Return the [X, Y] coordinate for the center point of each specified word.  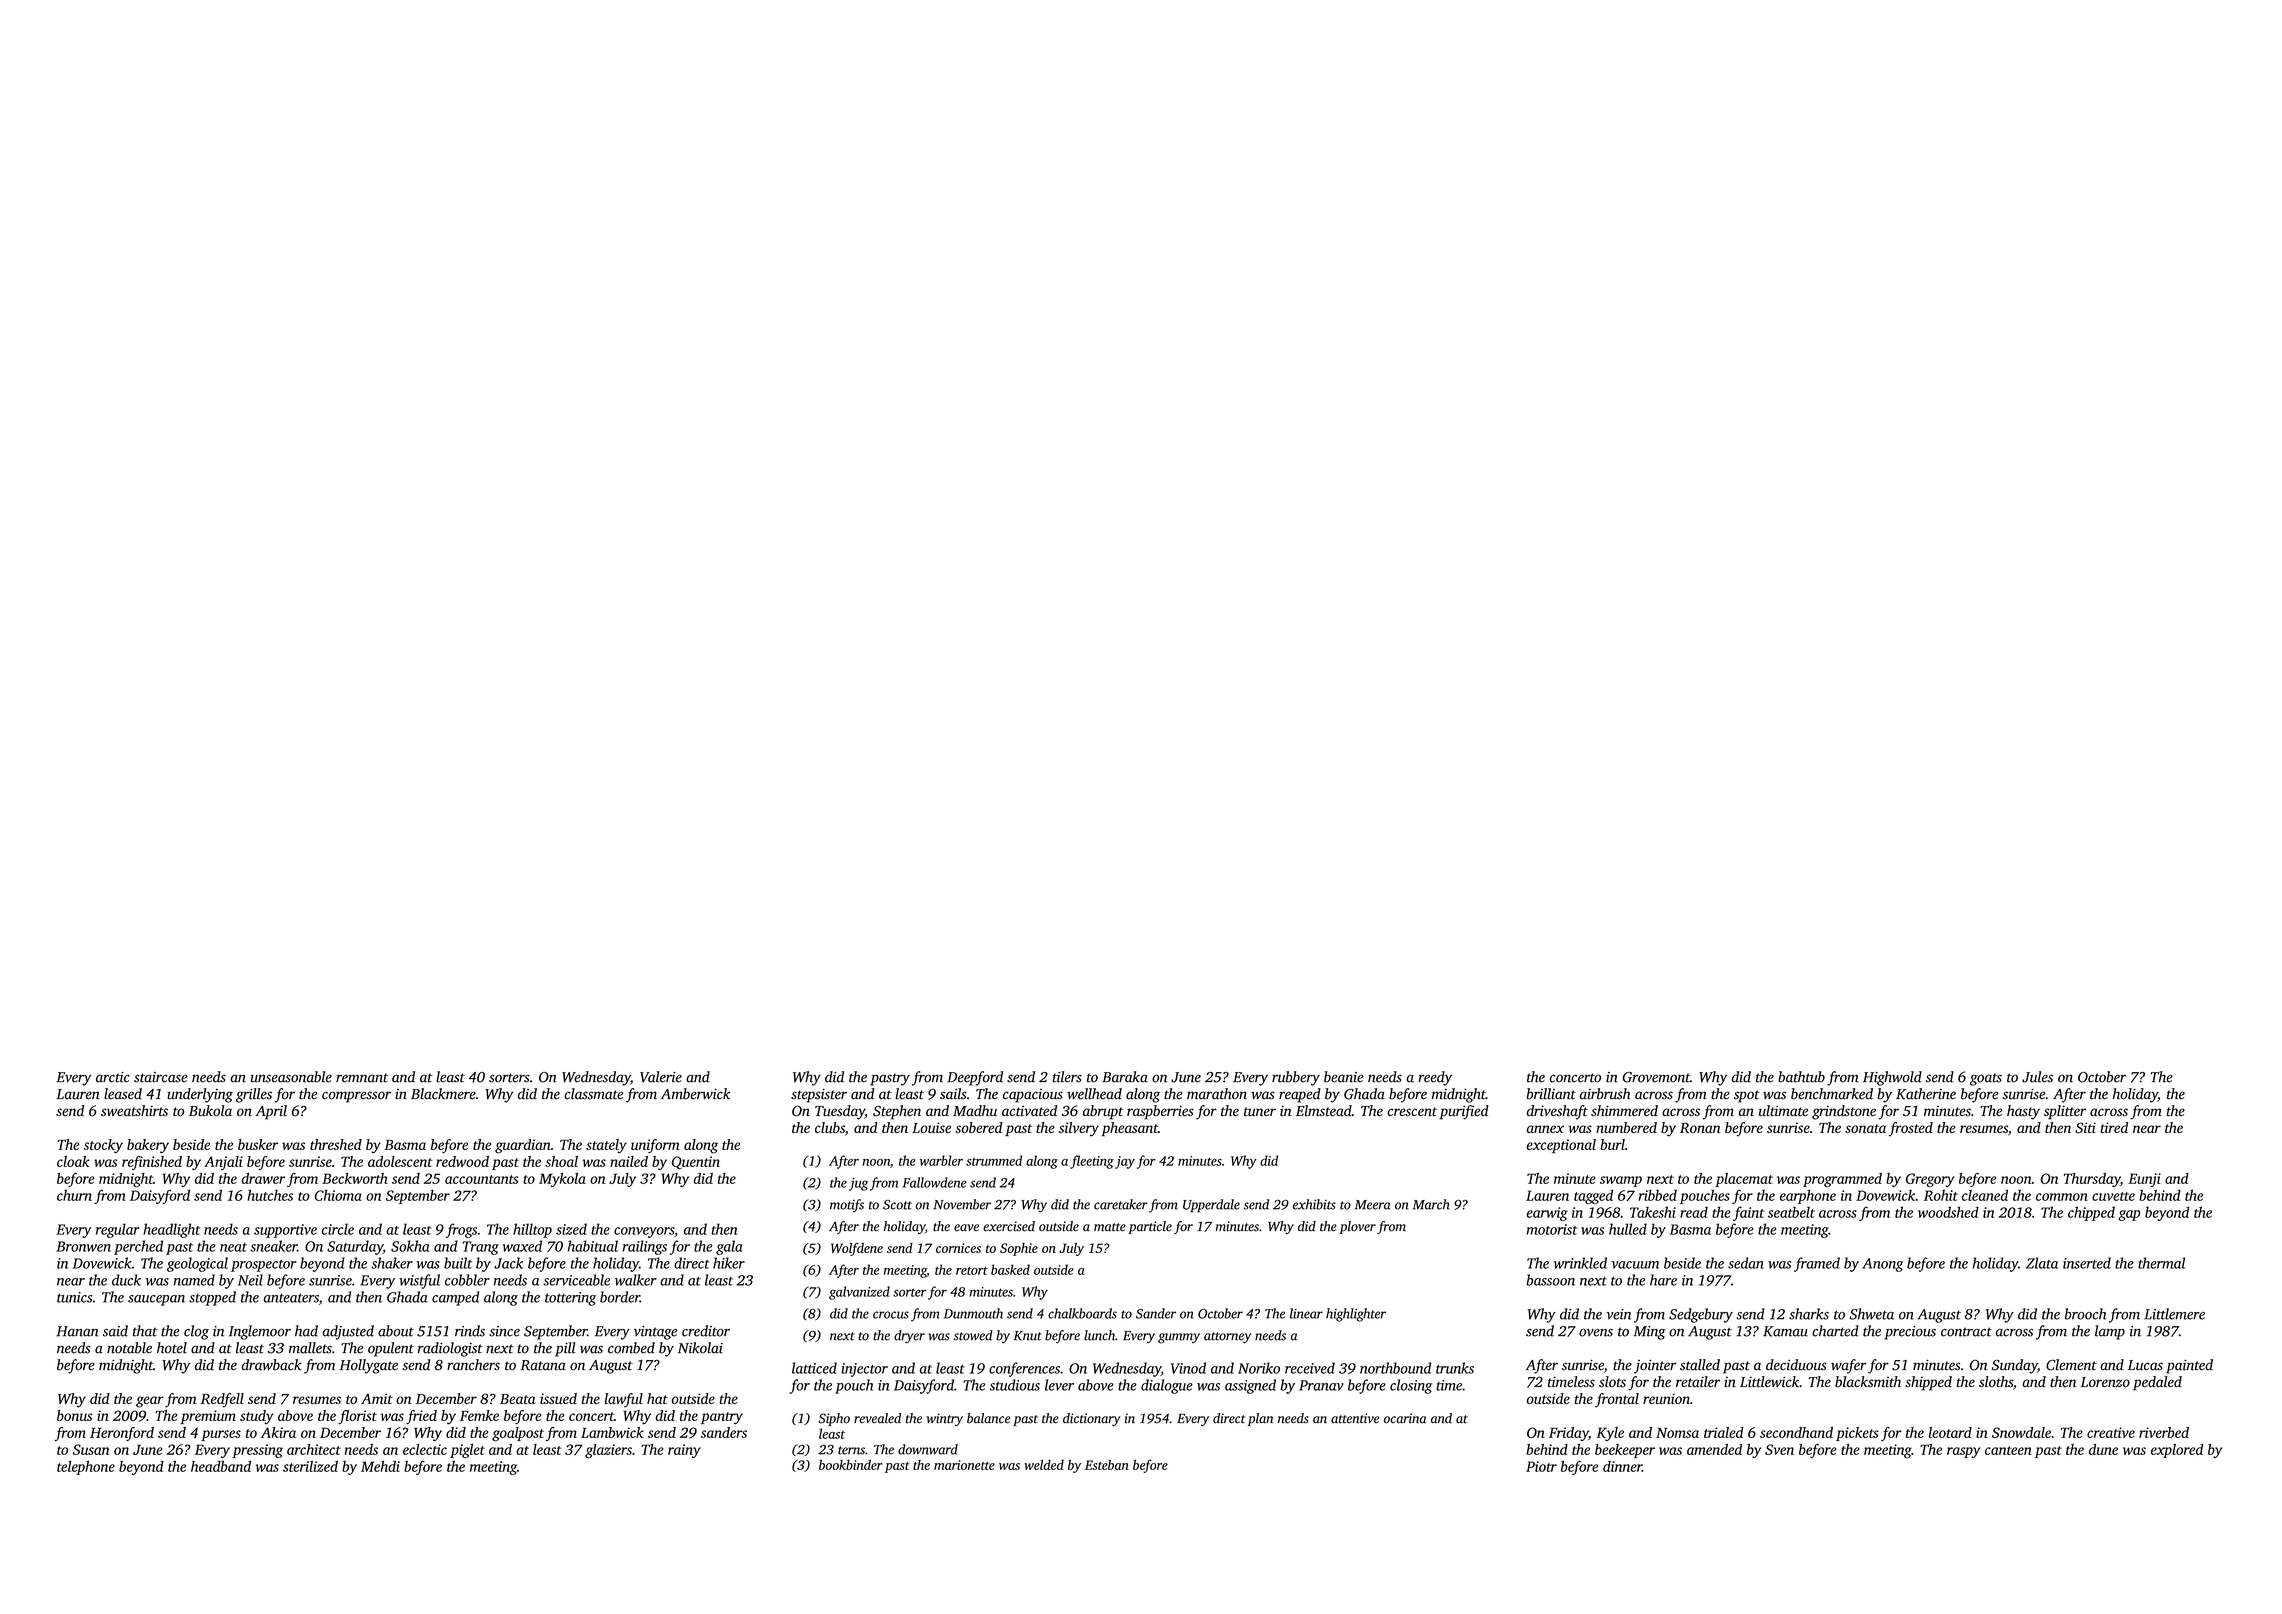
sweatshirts [134, 1111]
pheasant [1129, 1129]
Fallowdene [934, 1182]
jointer [1655, 1366]
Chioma [338, 1195]
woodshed [1948, 1212]
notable [129, 1348]
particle [1150, 1227]
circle [338, 1229]
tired [2114, 1127]
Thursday [2092, 1180]
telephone [86, 1467]
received [1310, 1368]
